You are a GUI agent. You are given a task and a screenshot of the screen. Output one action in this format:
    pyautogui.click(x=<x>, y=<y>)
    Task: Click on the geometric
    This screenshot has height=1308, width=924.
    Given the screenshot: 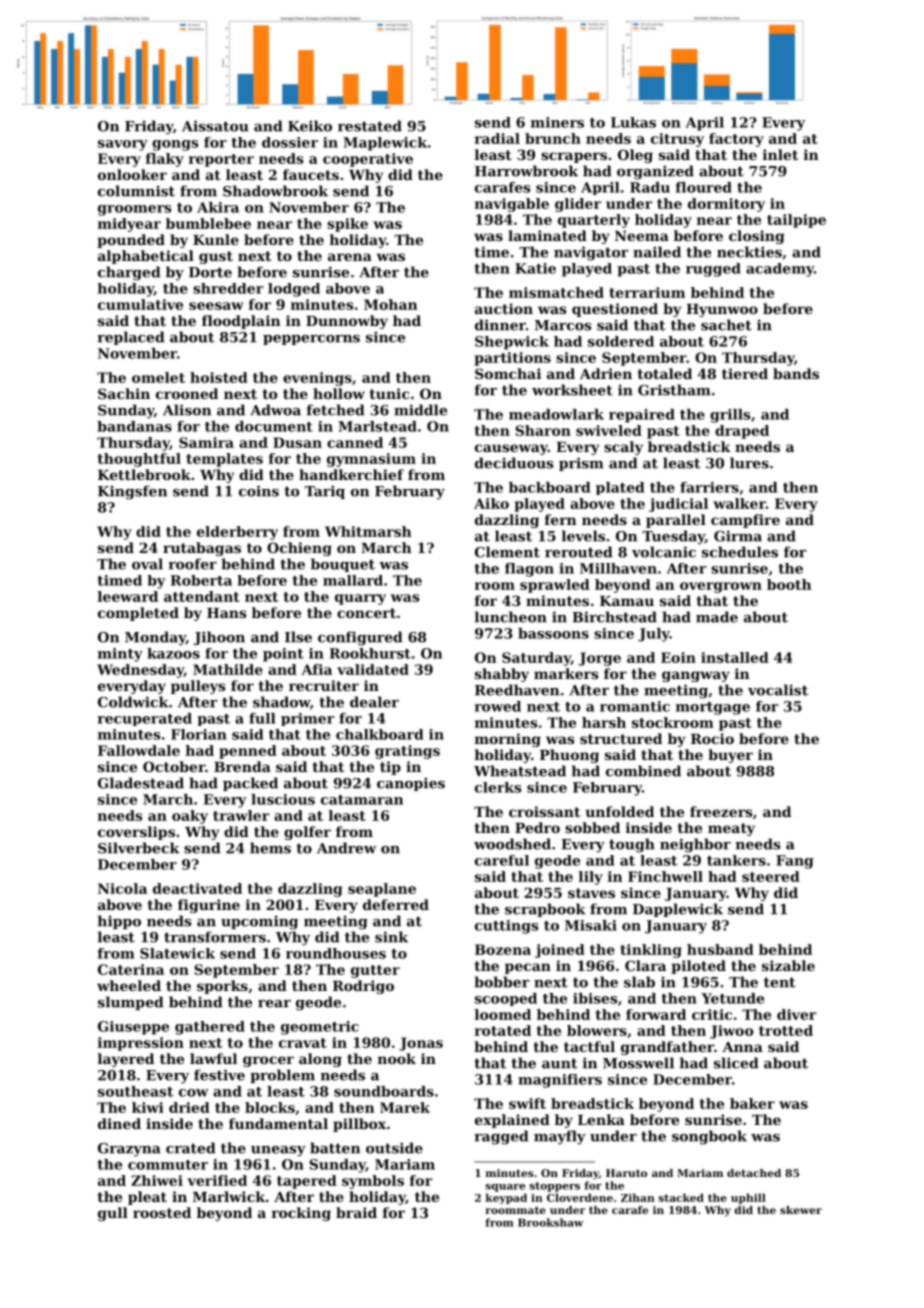 What is the action you would take?
    pyautogui.click(x=320, y=1028)
